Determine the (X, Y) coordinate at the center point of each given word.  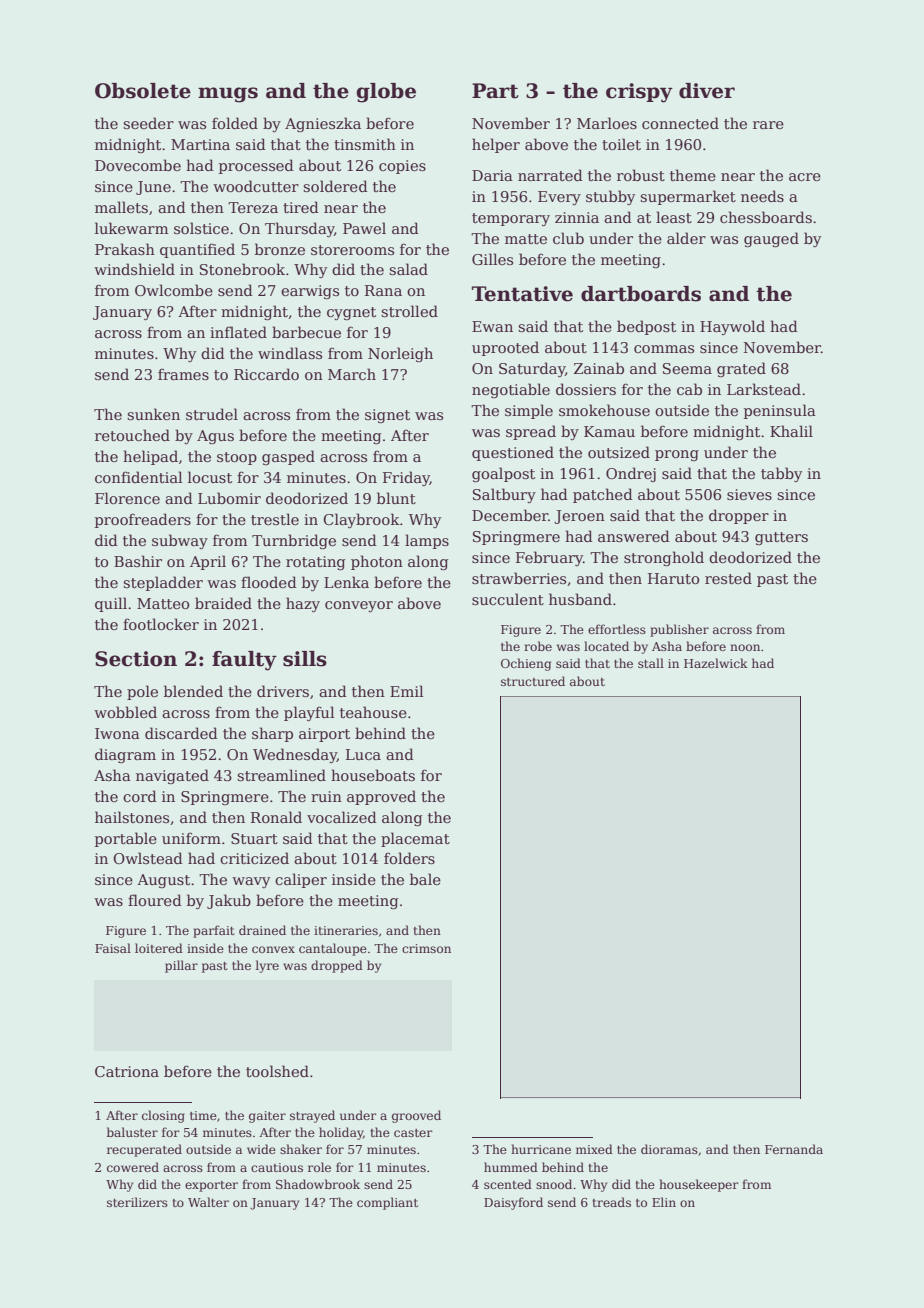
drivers (283, 691)
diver (707, 91)
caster (413, 1133)
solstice (201, 228)
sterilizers (137, 1202)
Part (495, 91)
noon (745, 647)
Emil (406, 691)
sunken (153, 414)
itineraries (346, 930)
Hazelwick (716, 663)
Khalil (791, 431)
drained (262, 930)
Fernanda (794, 1149)
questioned (513, 453)
